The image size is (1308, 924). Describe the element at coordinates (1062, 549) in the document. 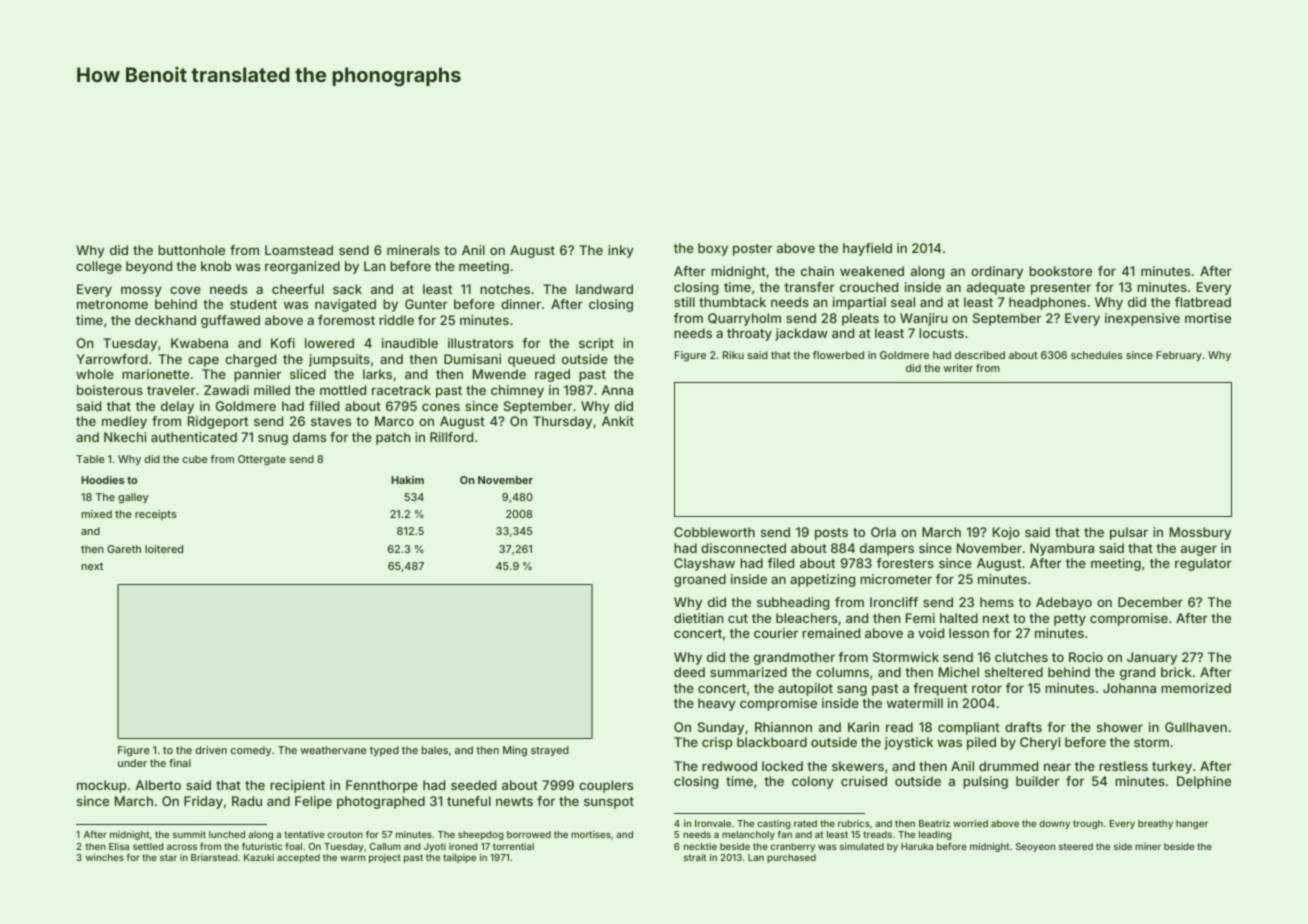

I see `Nyambura` at that location.
